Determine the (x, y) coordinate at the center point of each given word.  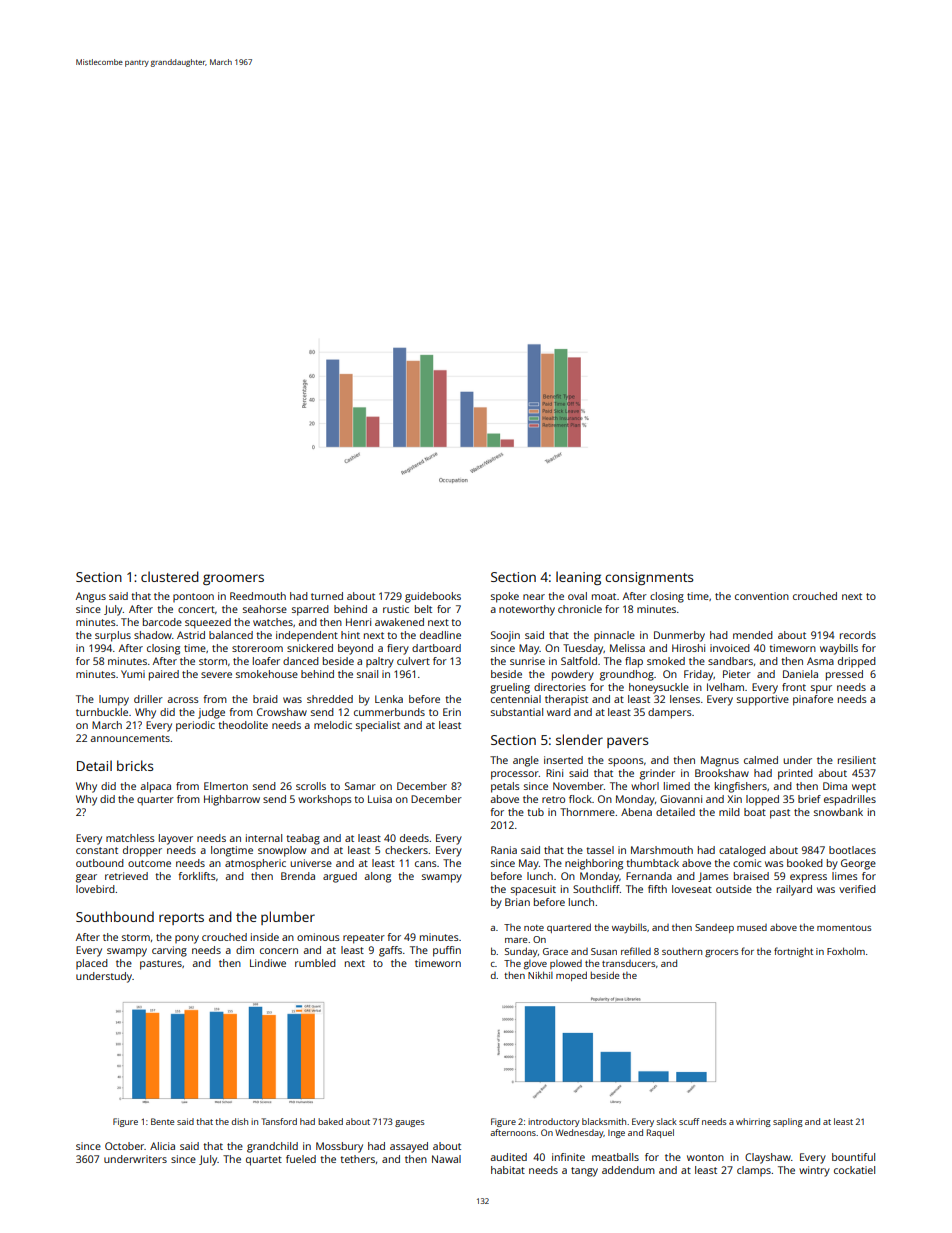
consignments (649, 578)
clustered (170, 576)
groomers (233, 579)
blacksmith (604, 1121)
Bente (162, 1121)
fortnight (793, 952)
